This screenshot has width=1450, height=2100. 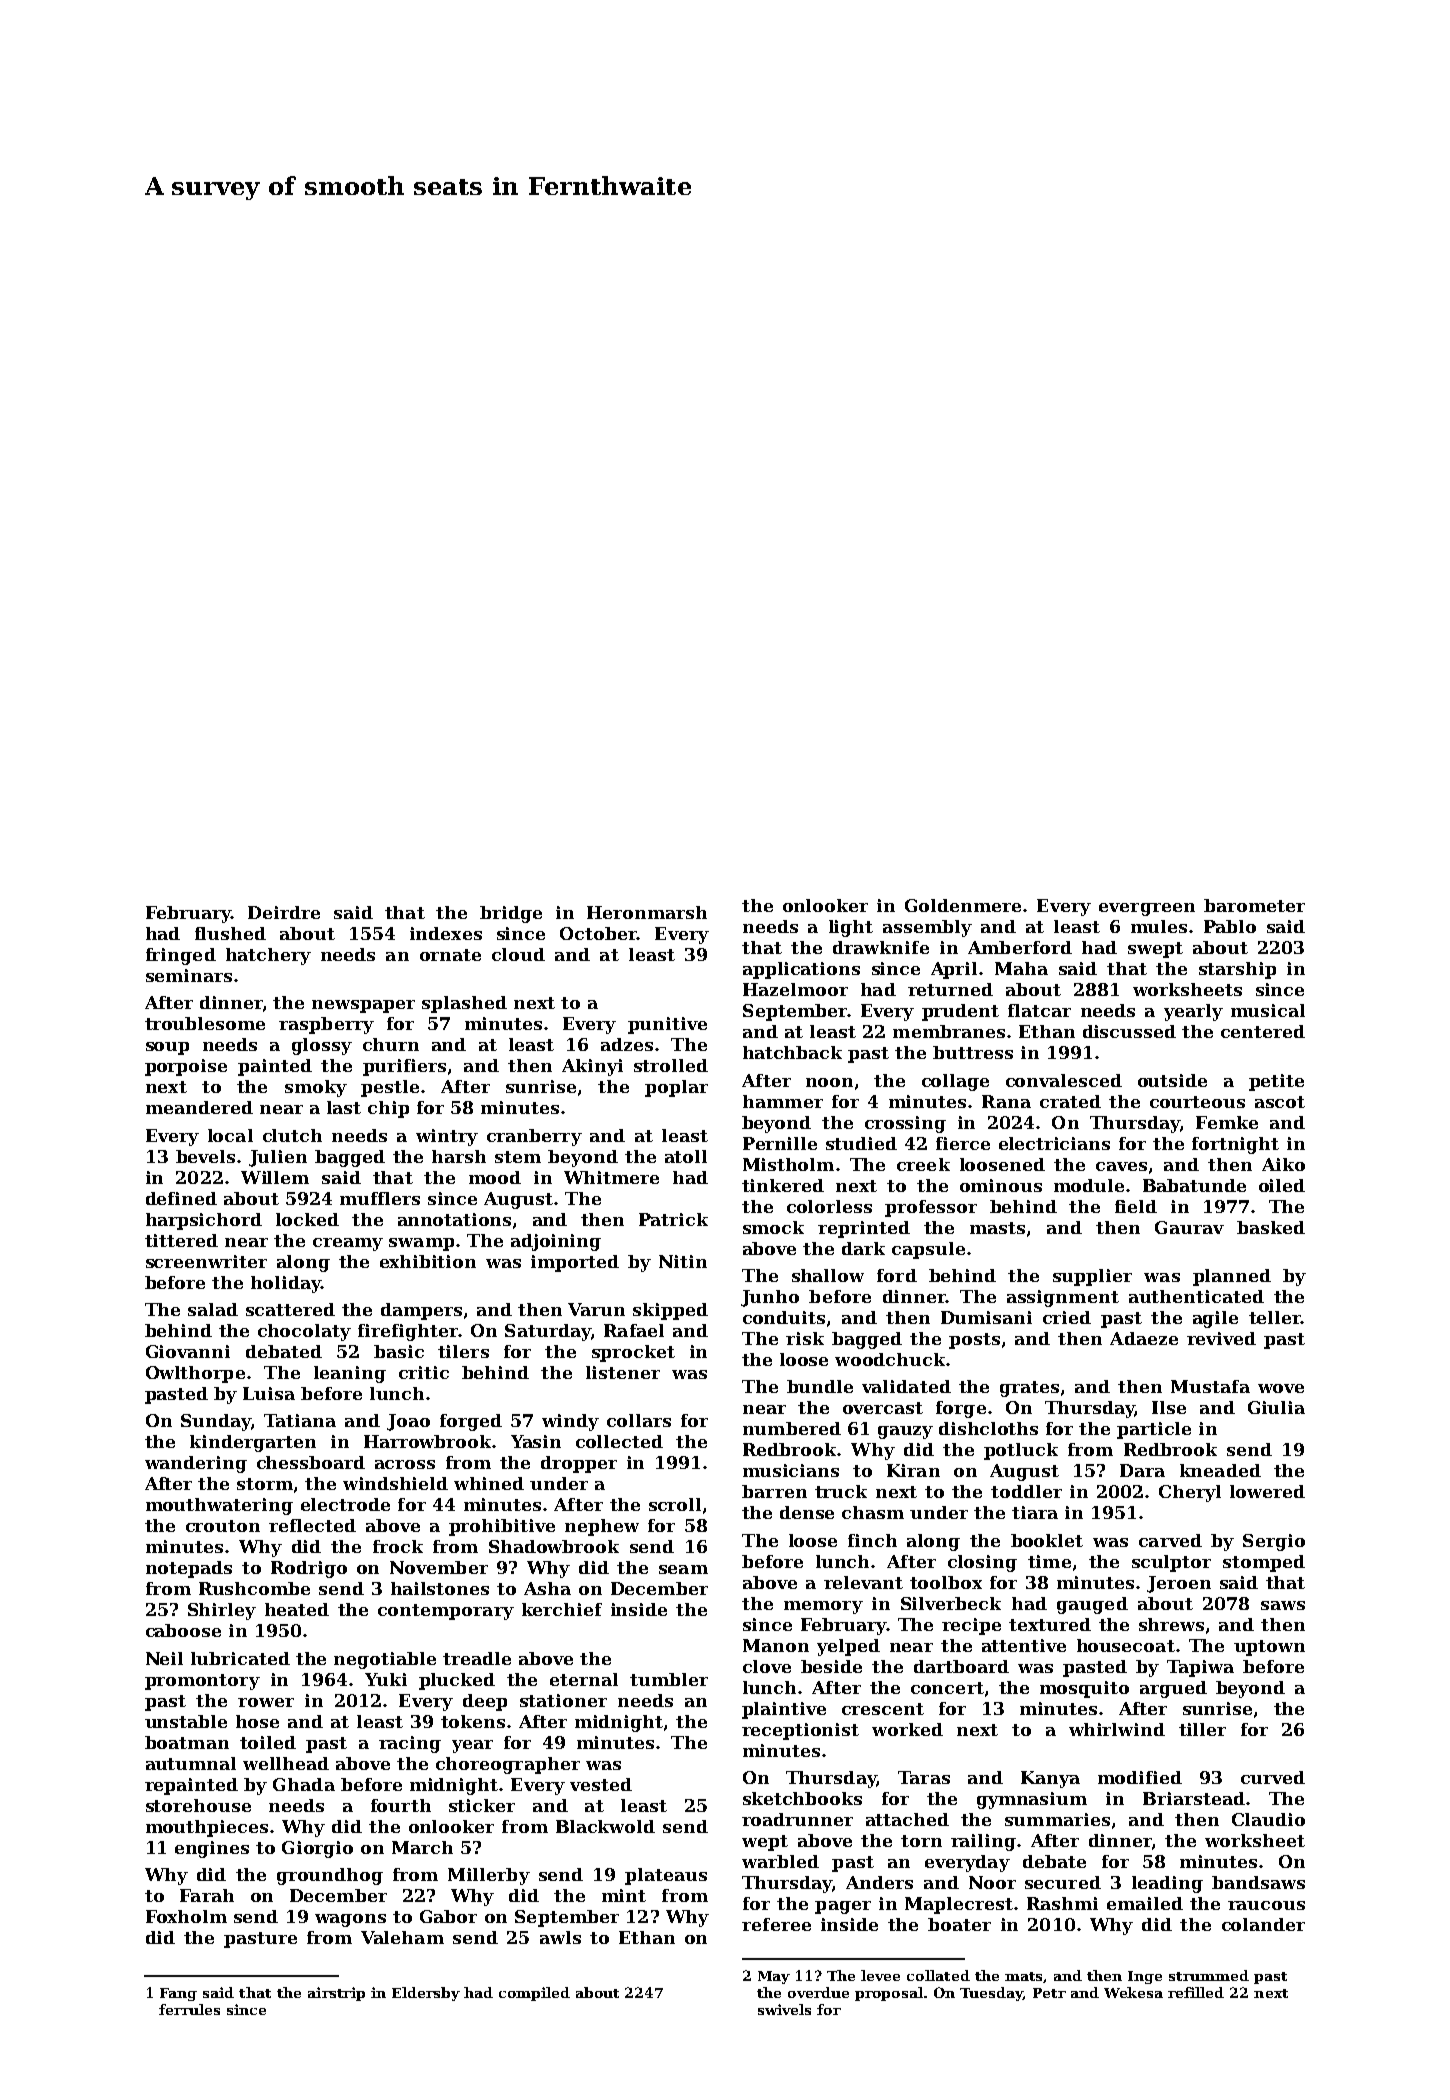 I want to click on Eldersby, so click(x=426, y=1994).
